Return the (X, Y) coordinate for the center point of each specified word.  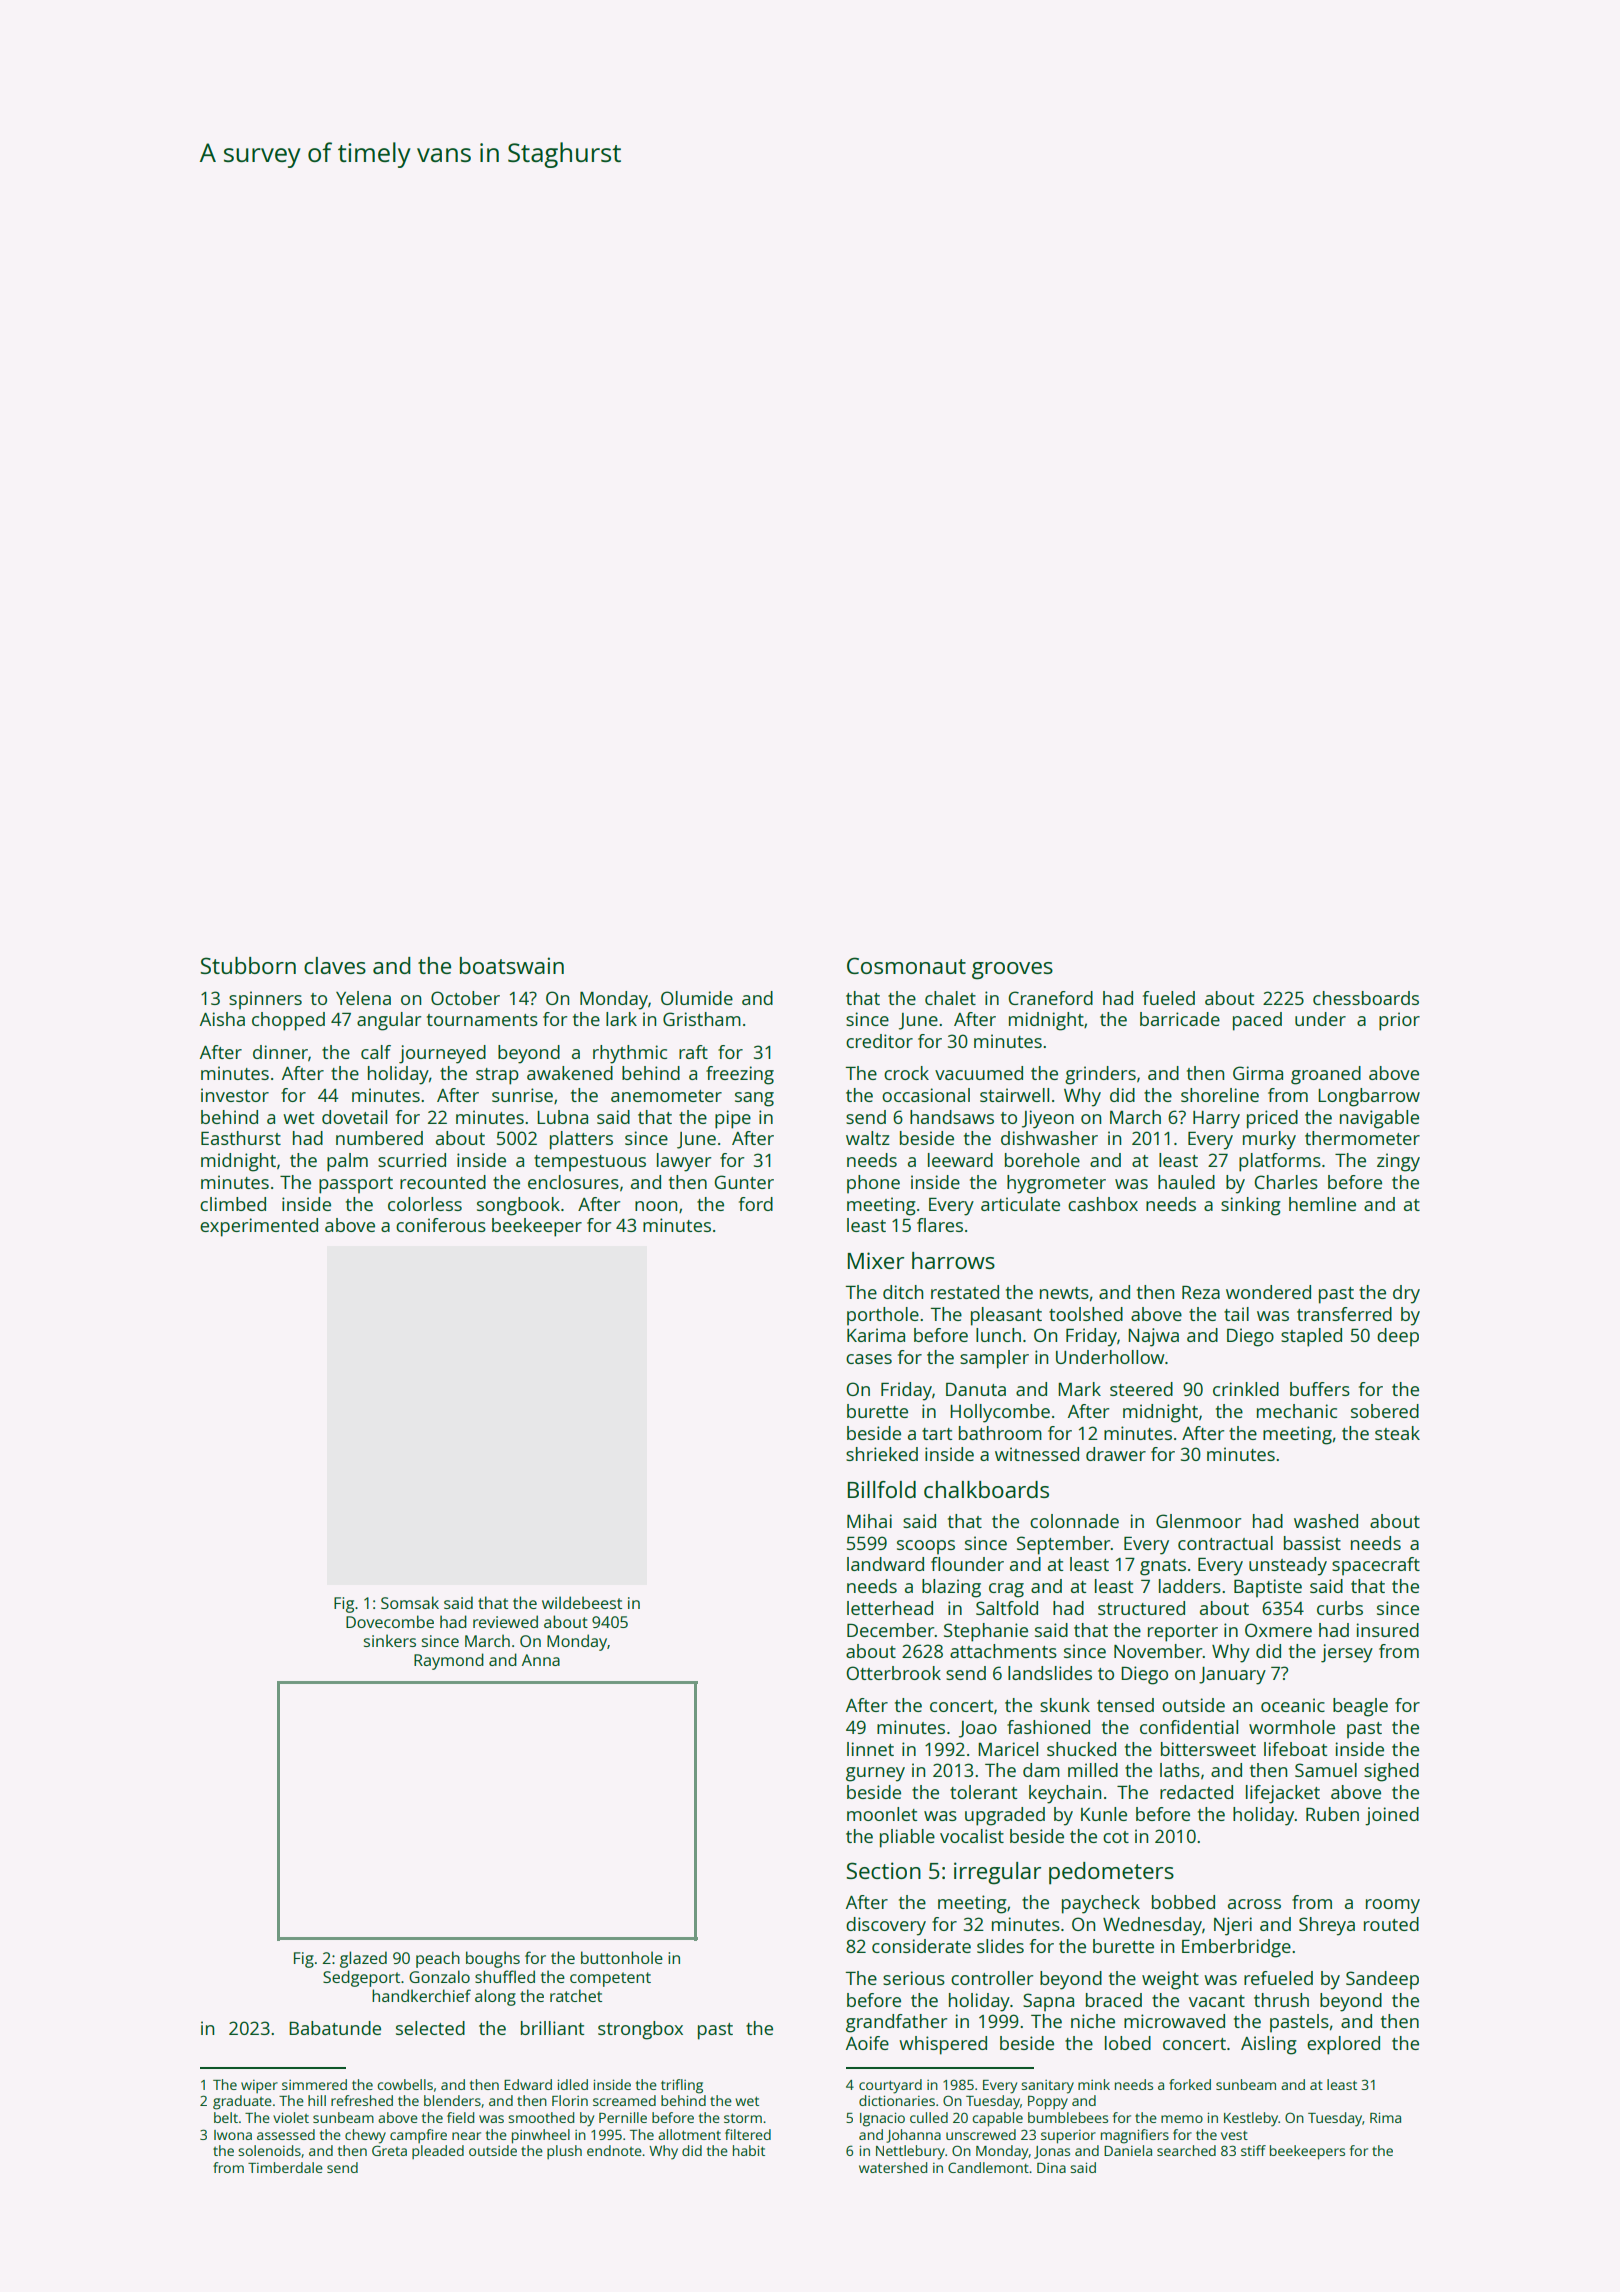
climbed (233, 1204)
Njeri (1233, 1926)
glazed (363, 1959)
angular (389, 1021)
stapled (1311, 1337)
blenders (452, 2100)
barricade (1180, 1019)
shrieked (882, 1454)
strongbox (640, 2030)
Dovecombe (390, 1621)
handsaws (952, 1117)
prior (1399, 1021)
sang (754, 1099)
